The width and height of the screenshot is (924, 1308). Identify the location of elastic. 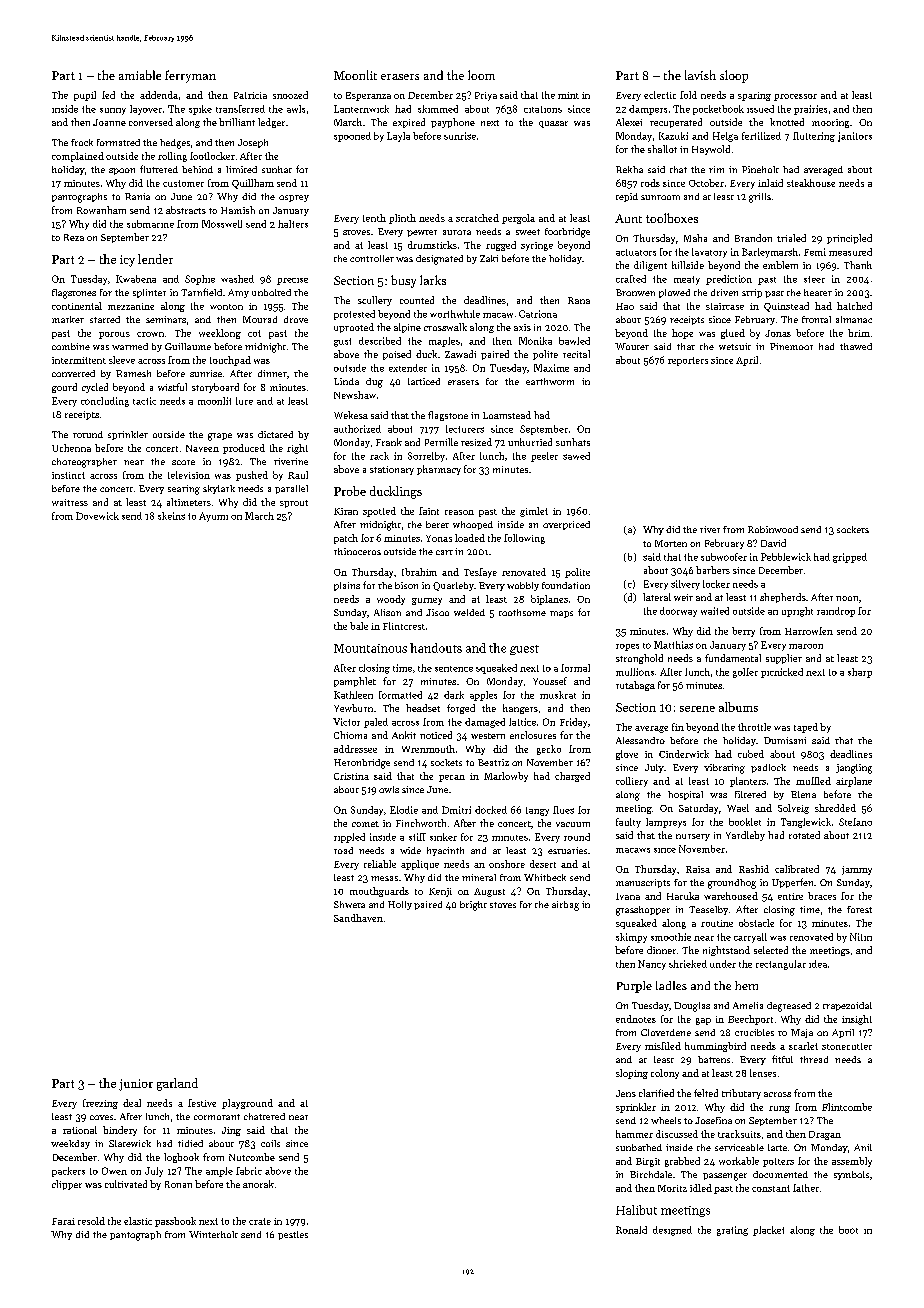
(138, 1221).
